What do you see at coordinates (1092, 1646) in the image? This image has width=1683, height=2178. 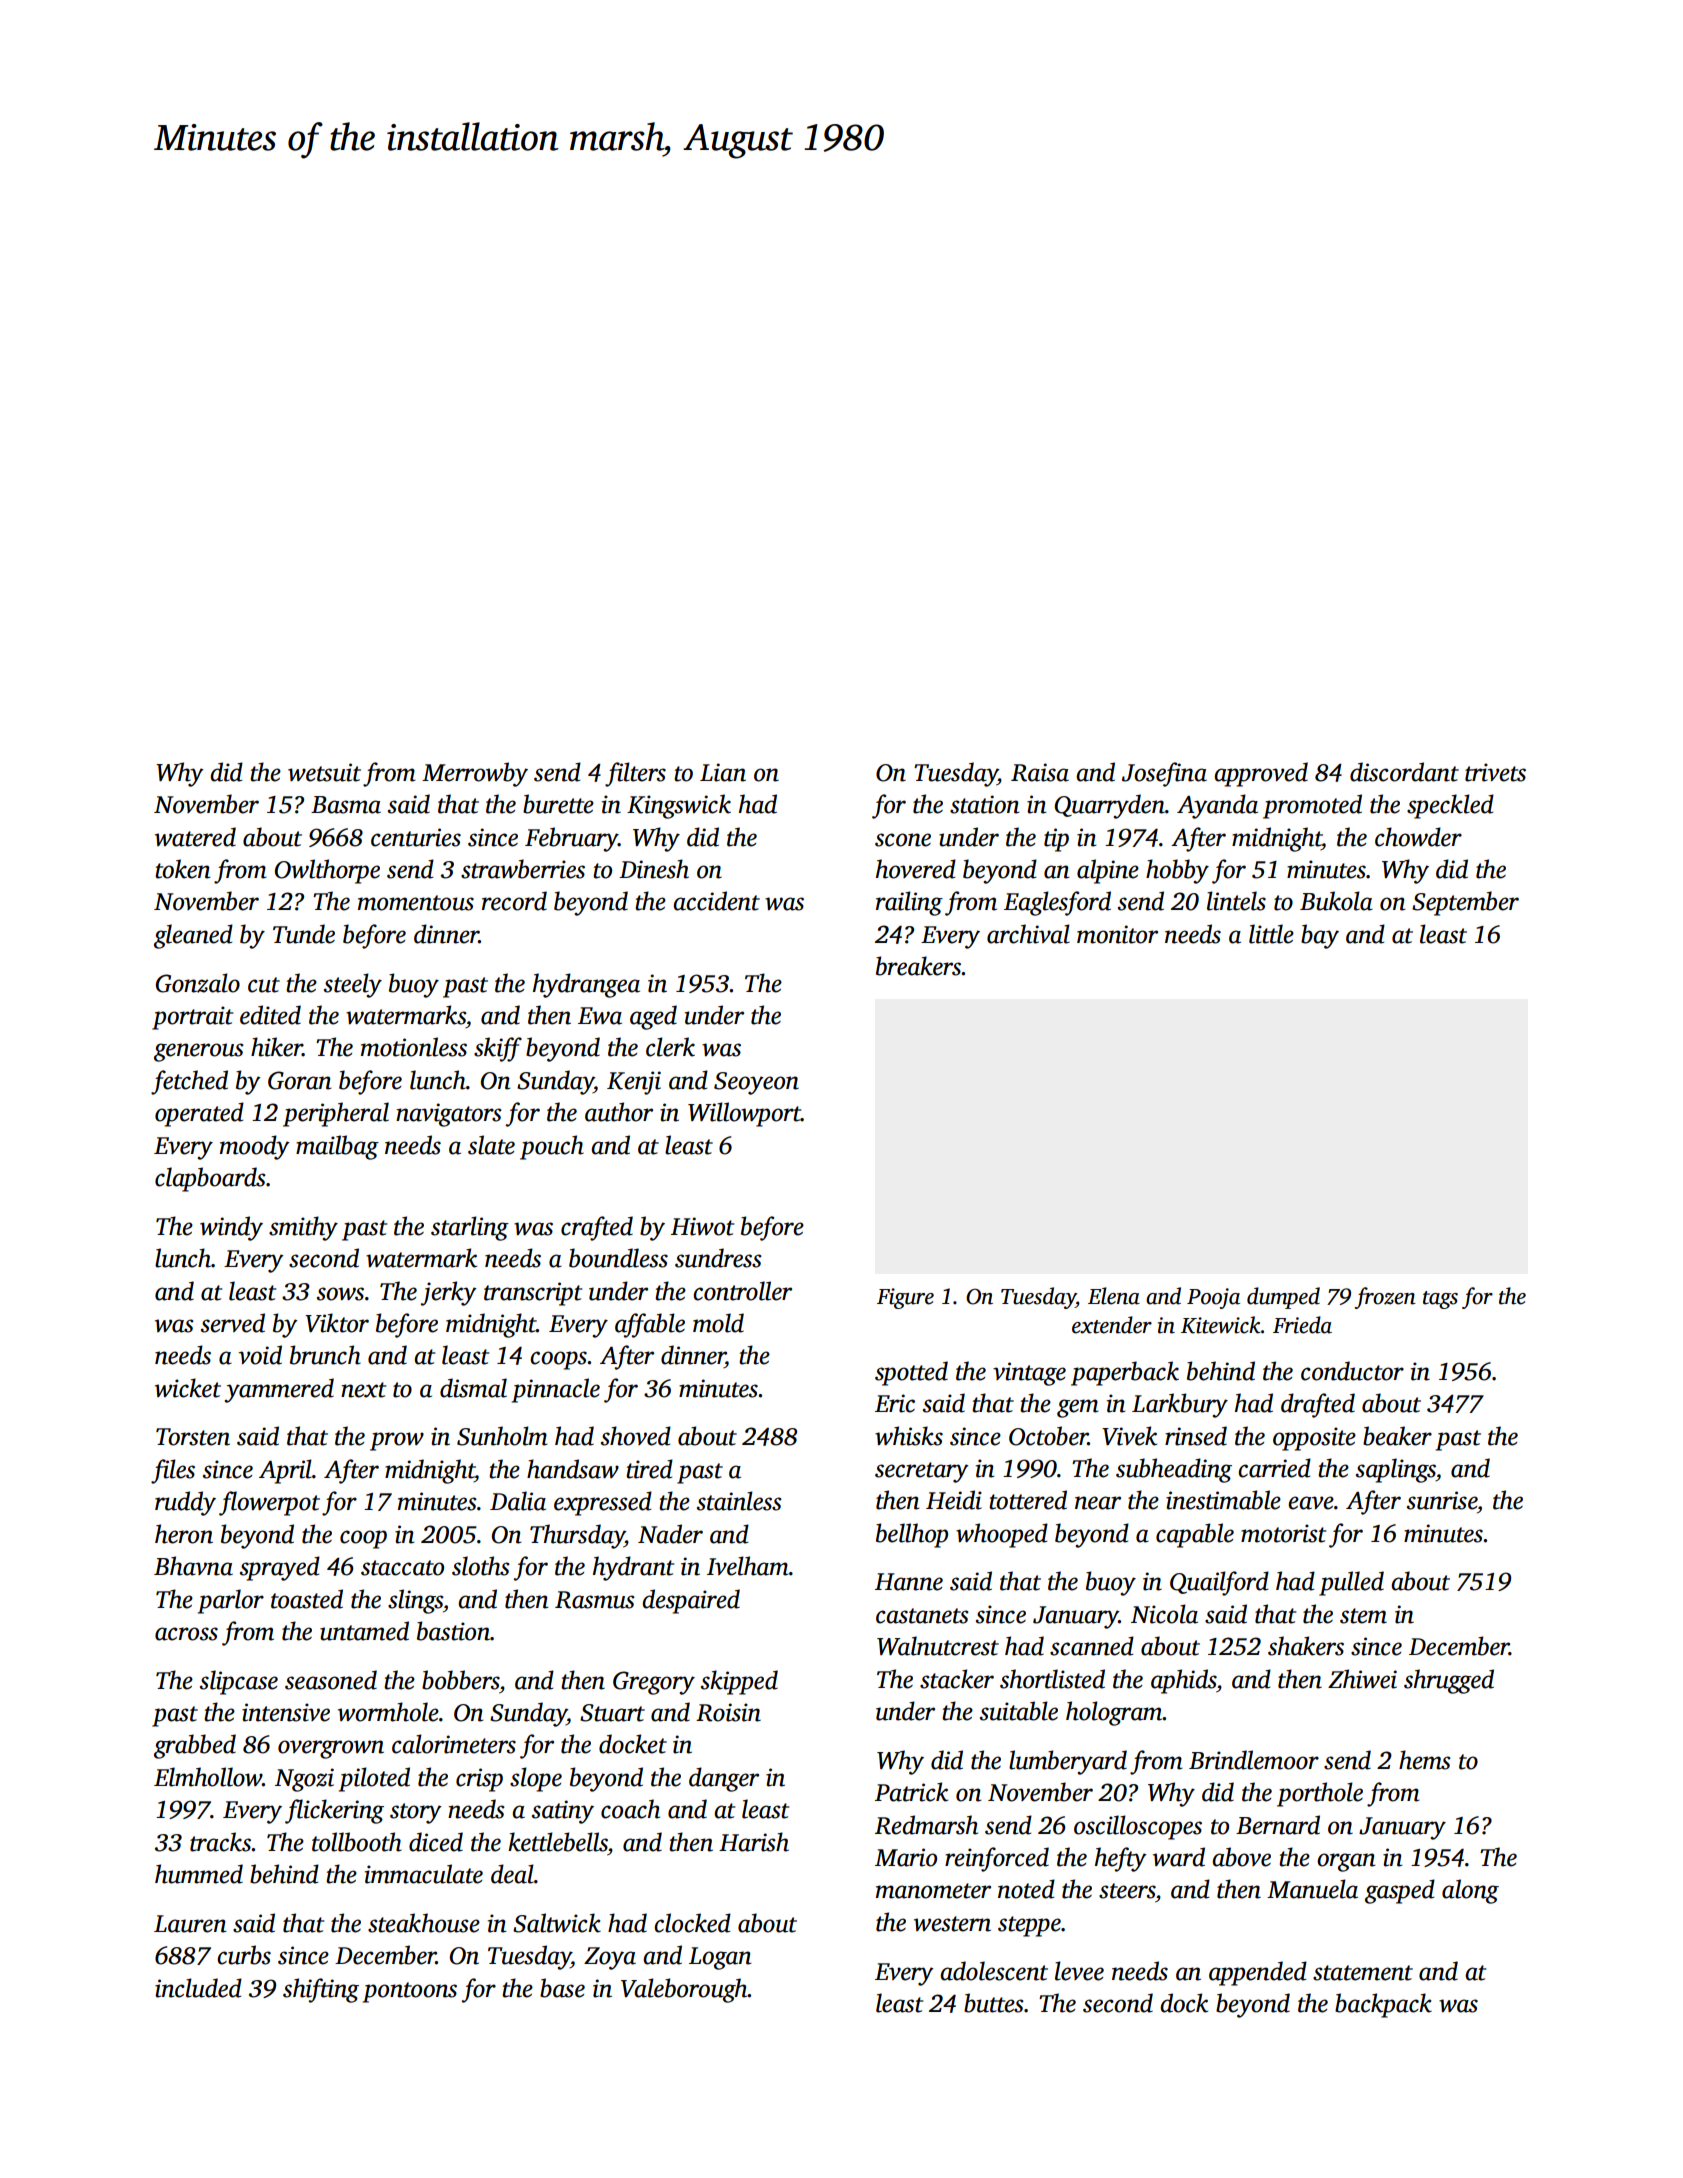 I see `scanned` at bounding box center [1092, 1646].
